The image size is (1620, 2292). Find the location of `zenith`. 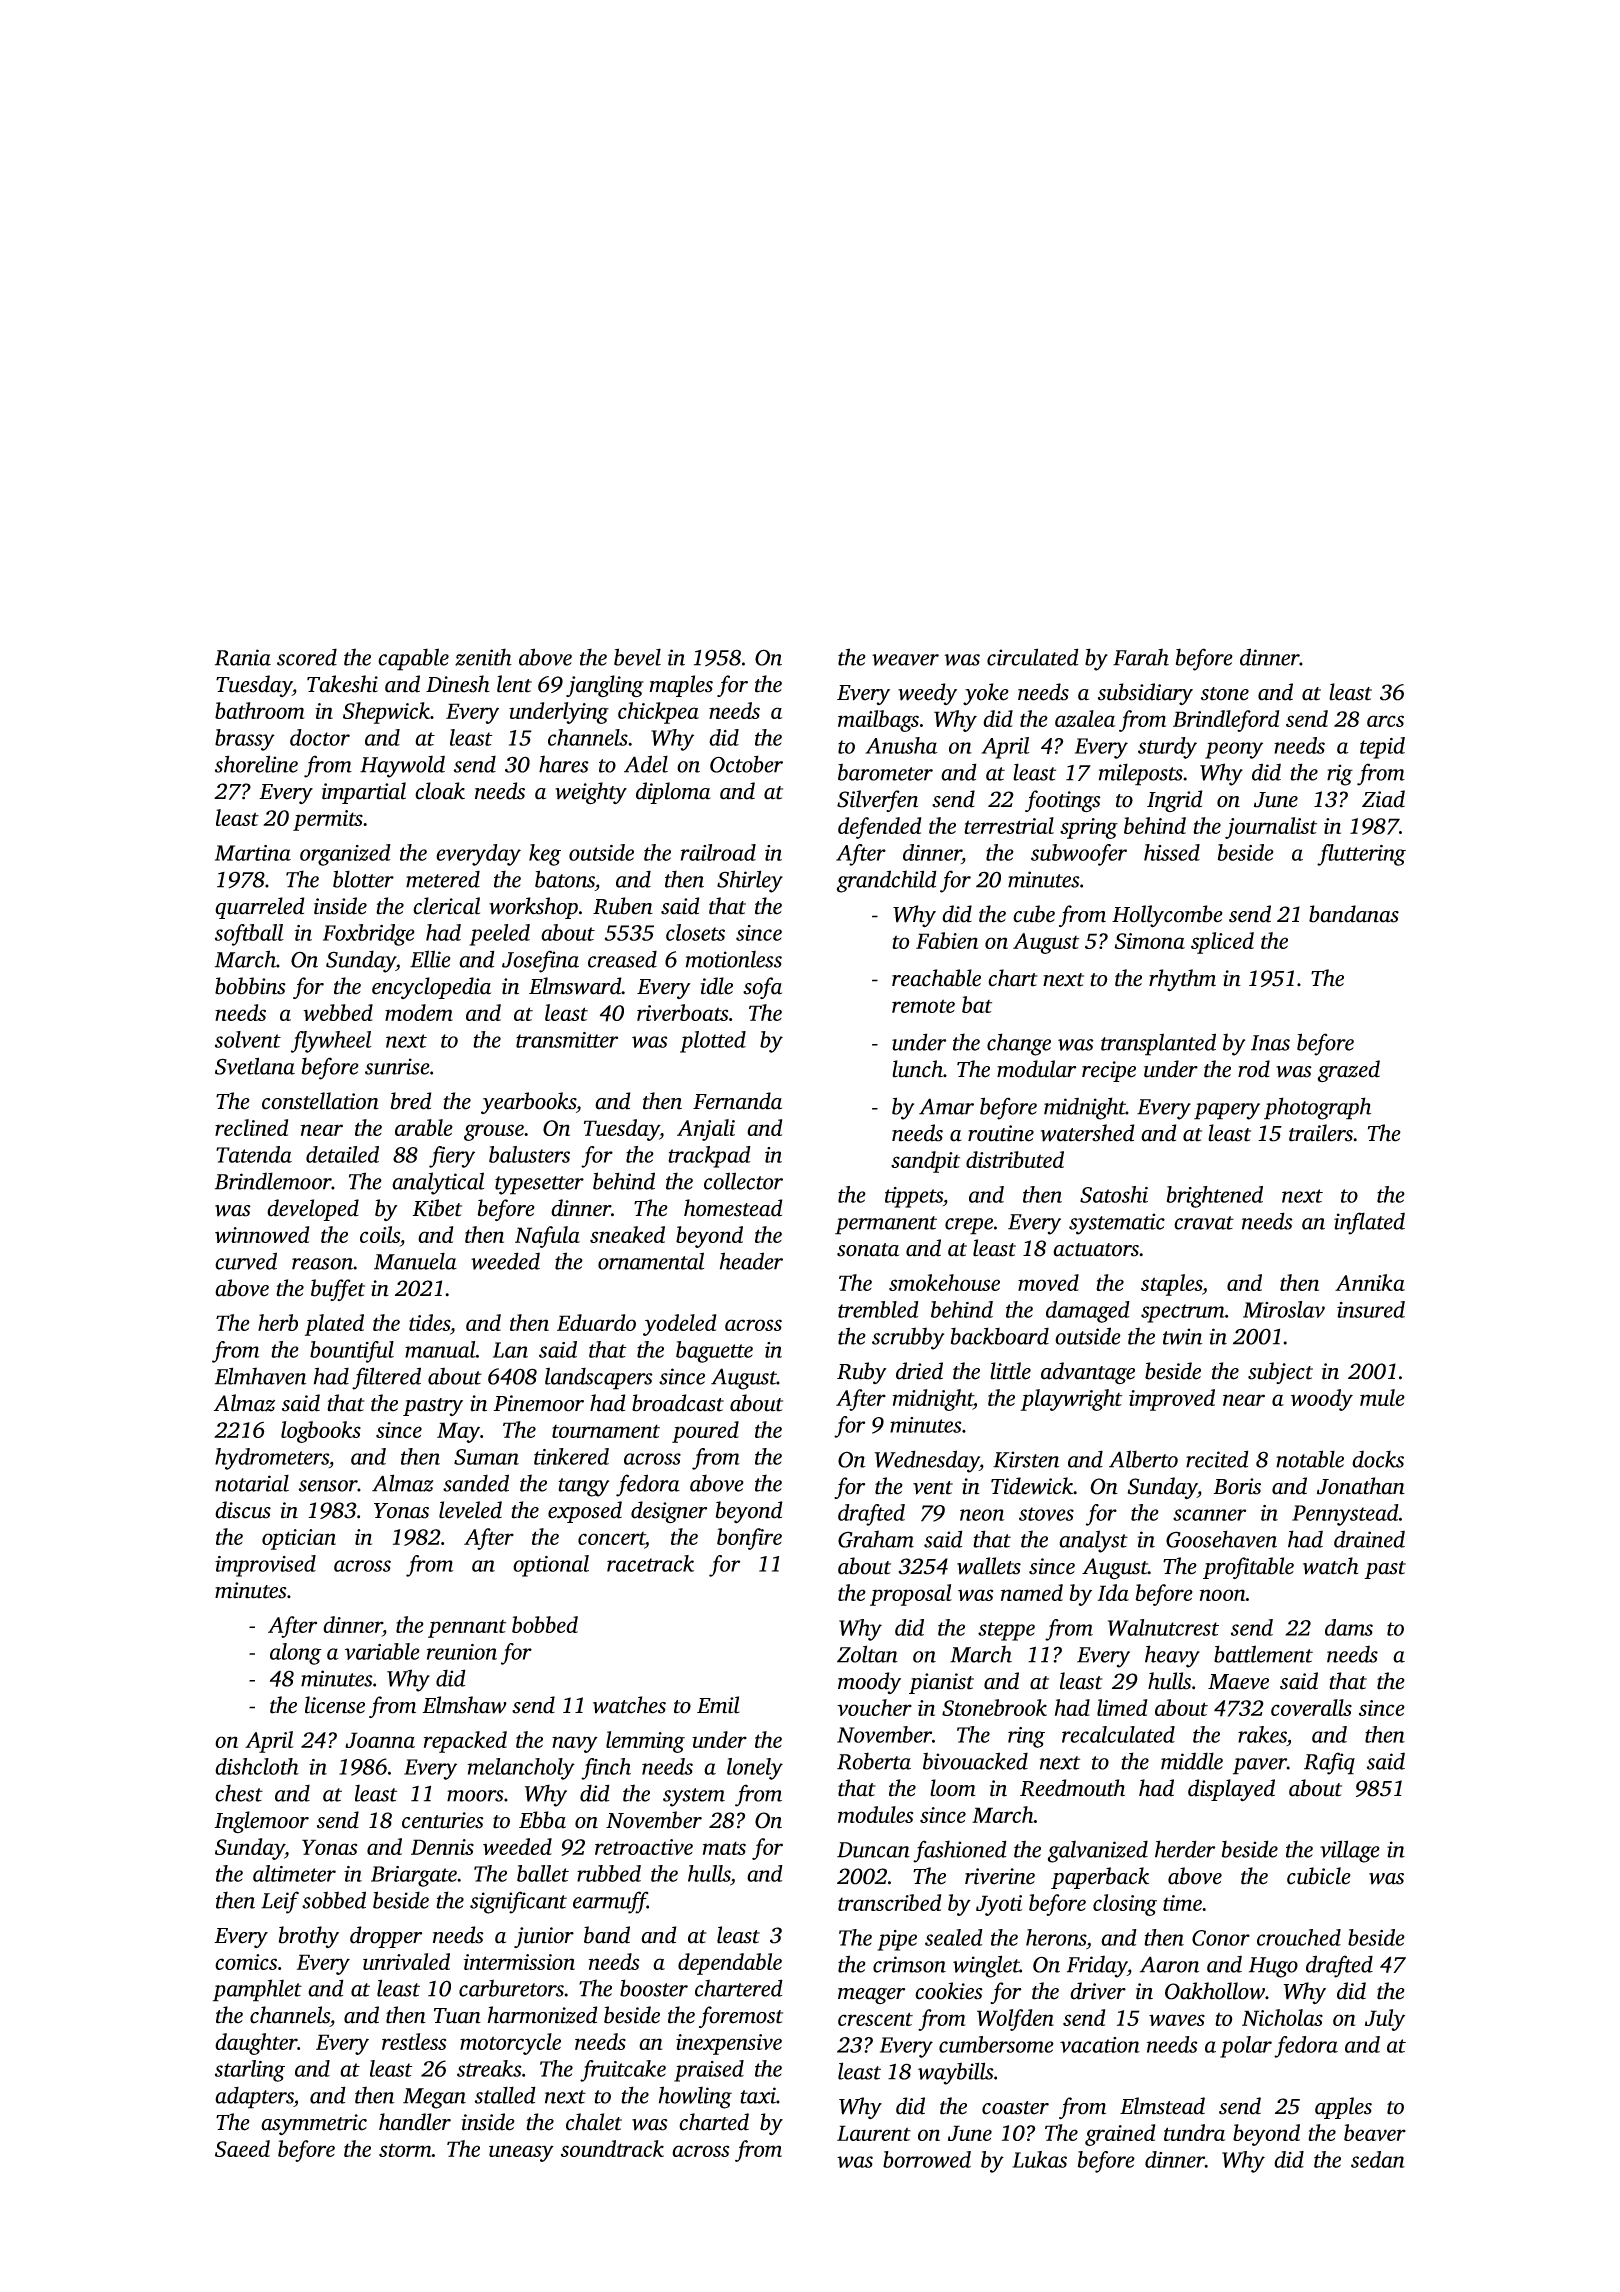

zenith is located at coordinates (483, 657).
